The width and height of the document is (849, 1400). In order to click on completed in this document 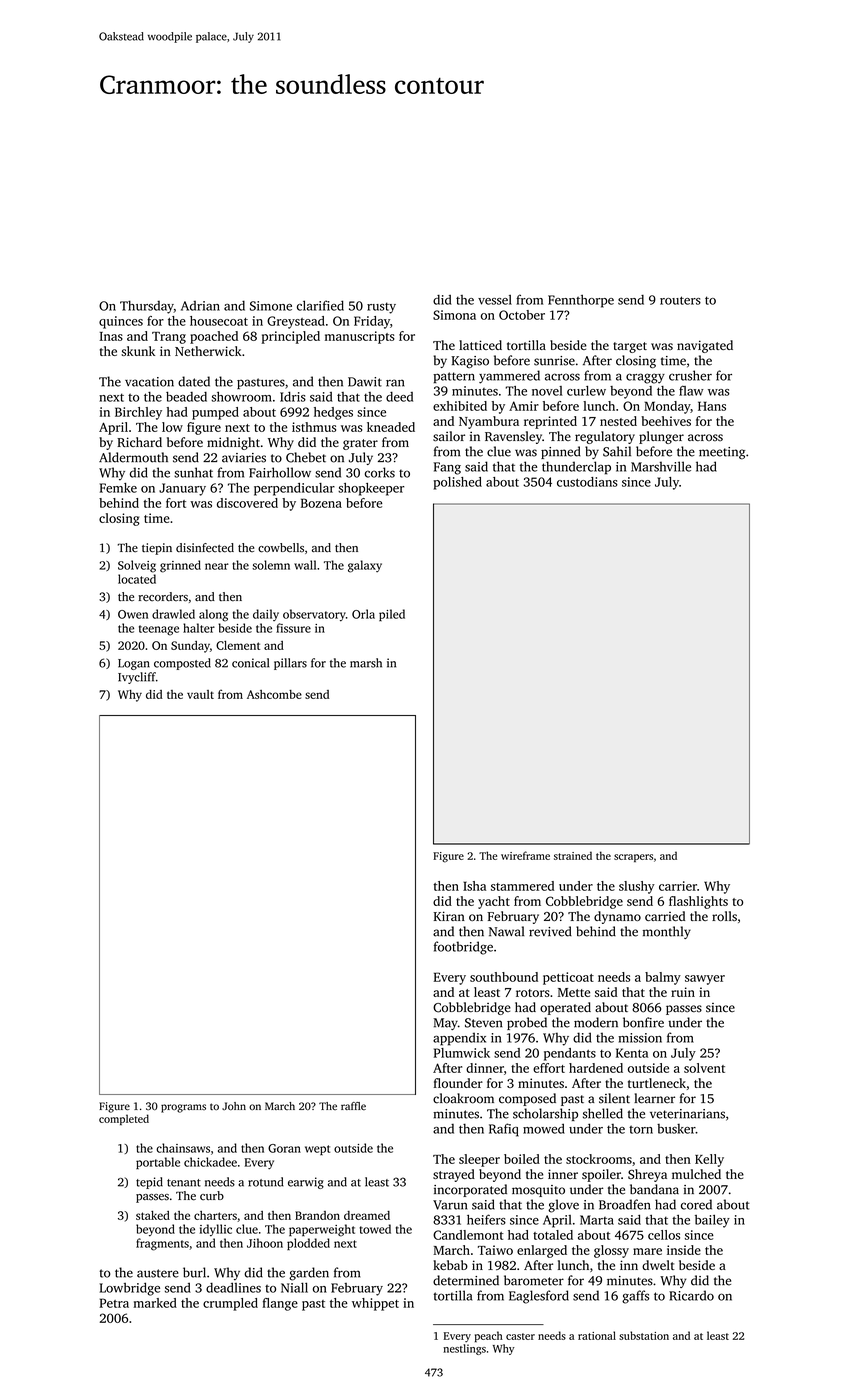, I will do `click(124, 1119)`.
